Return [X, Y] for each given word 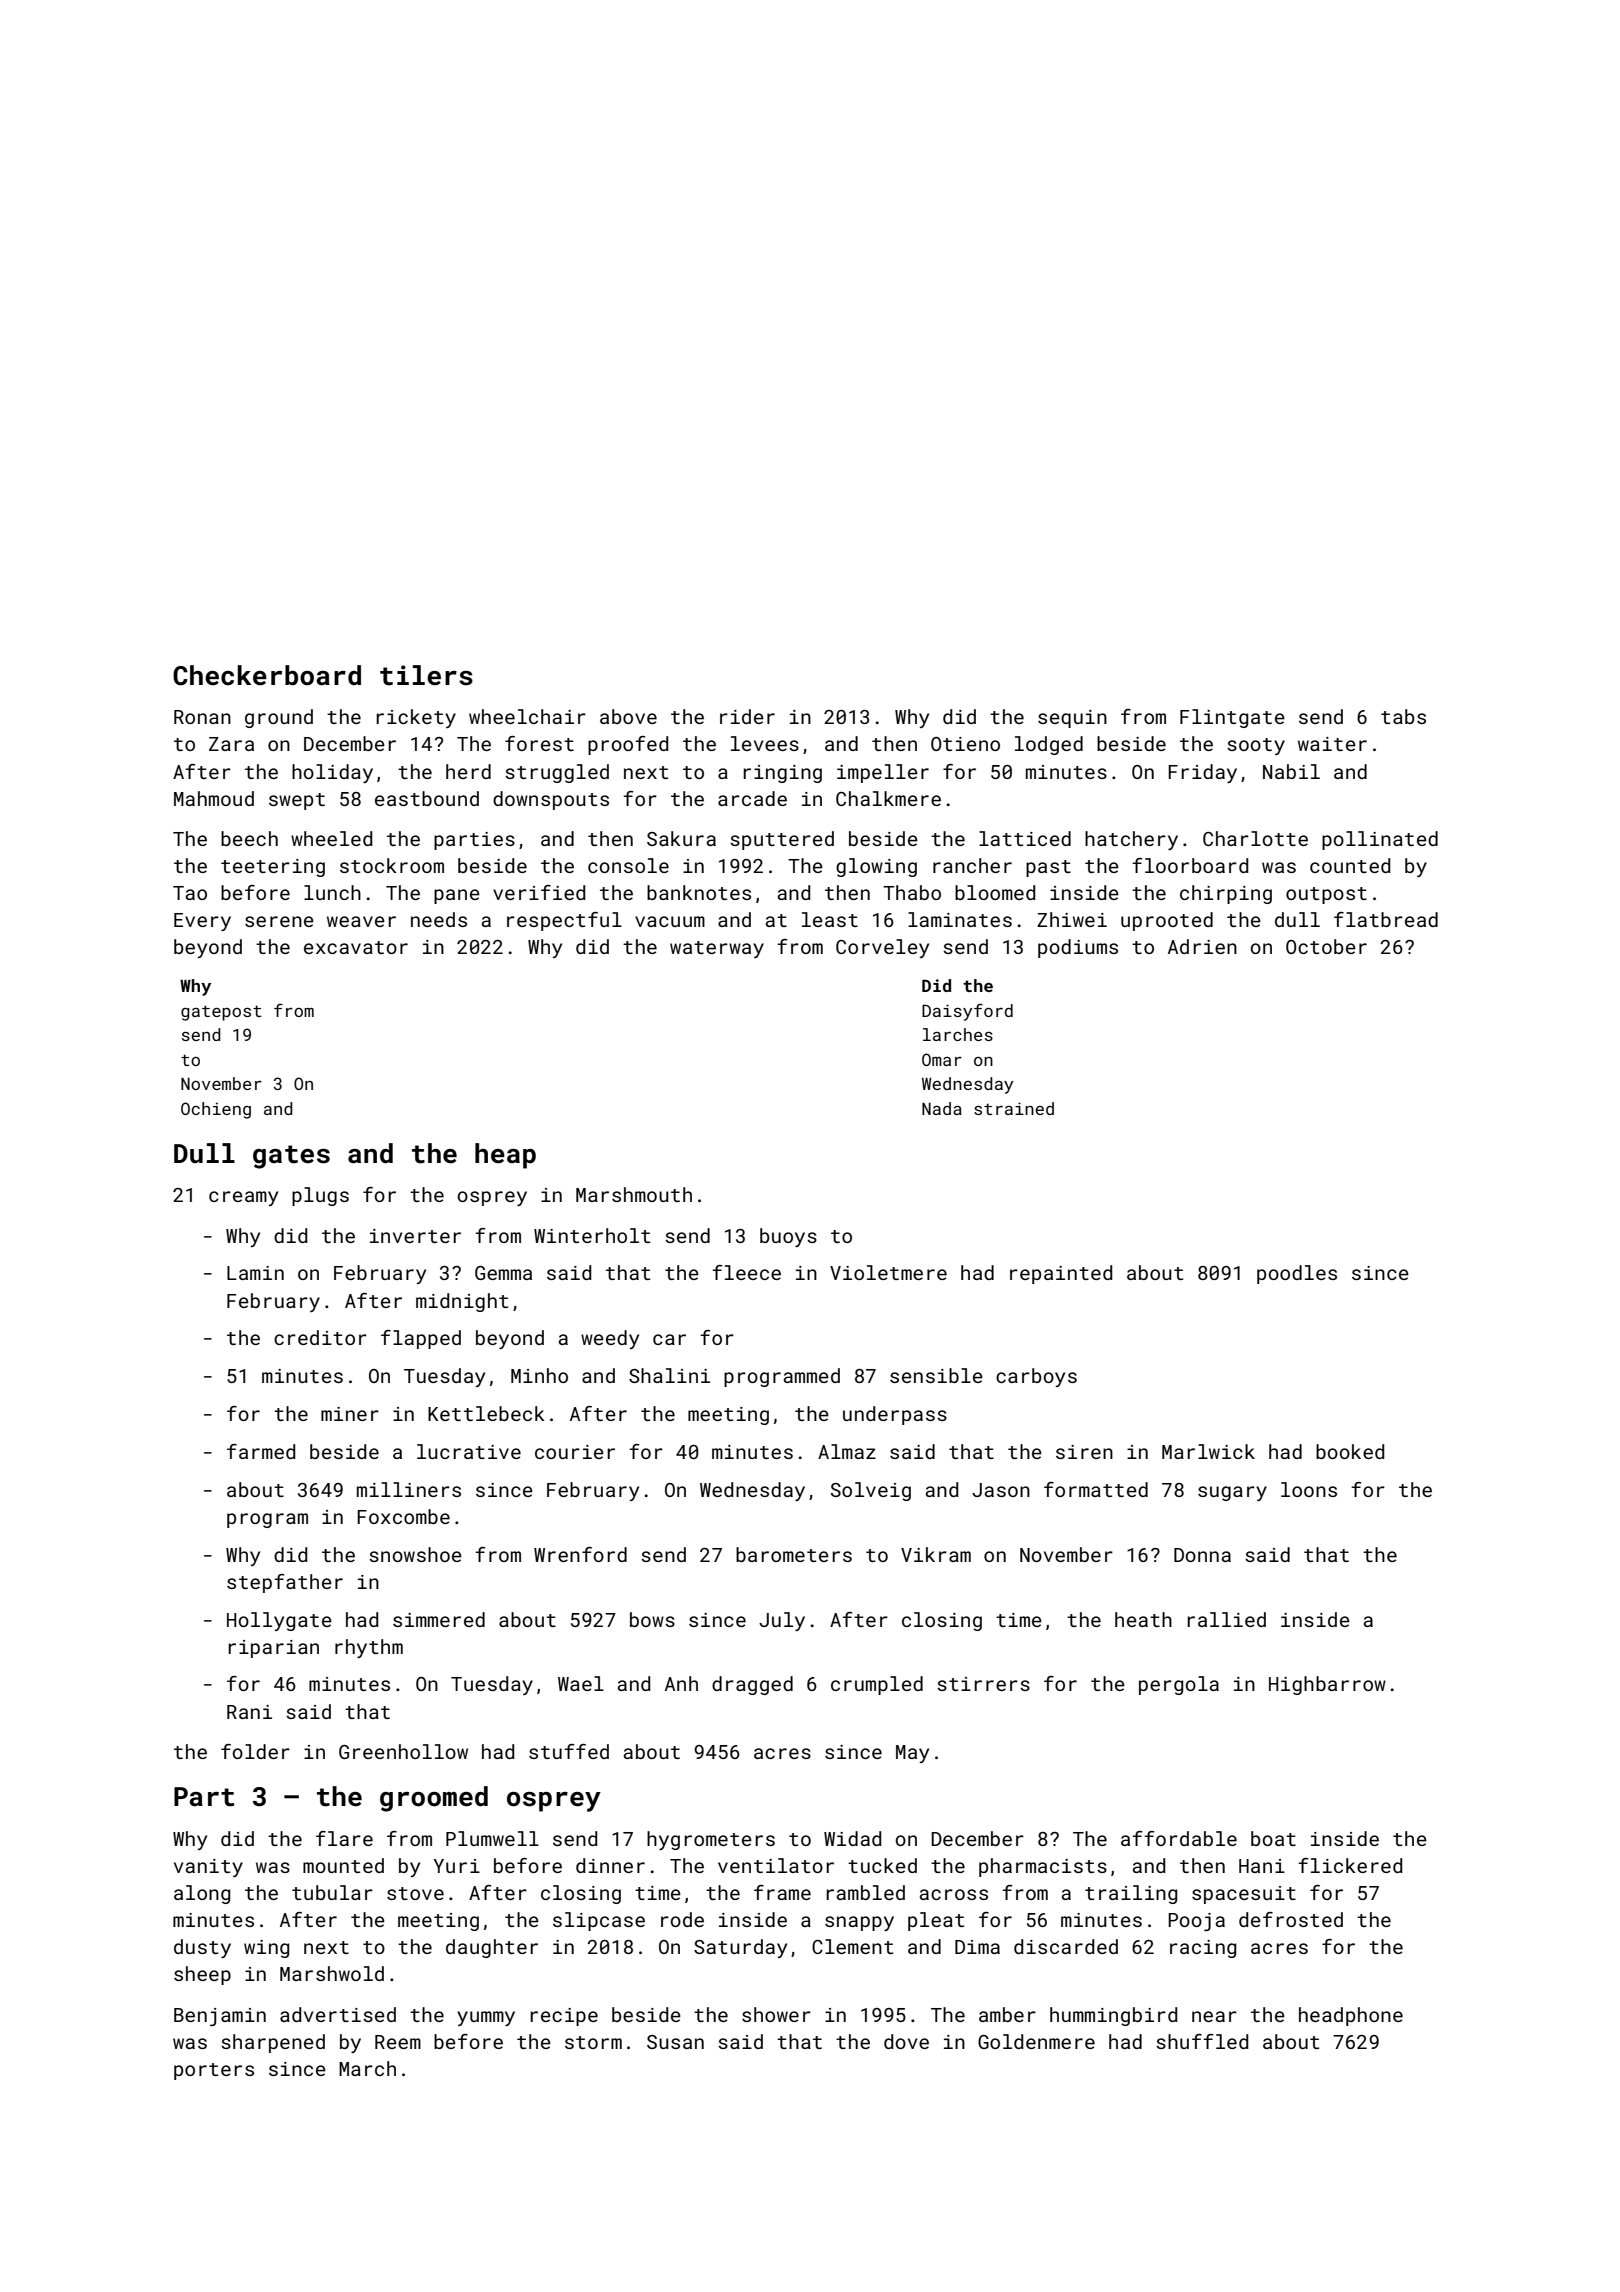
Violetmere [888, 1272]
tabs [1403, 716]
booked [1350, 1451]
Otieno [965, 744]
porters [214, 2071]
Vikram [936, 1554]
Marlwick [1208, 1451]
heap [505, 1156]
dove [906, 2041]
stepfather [285, 1583]
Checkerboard [267, 675]
